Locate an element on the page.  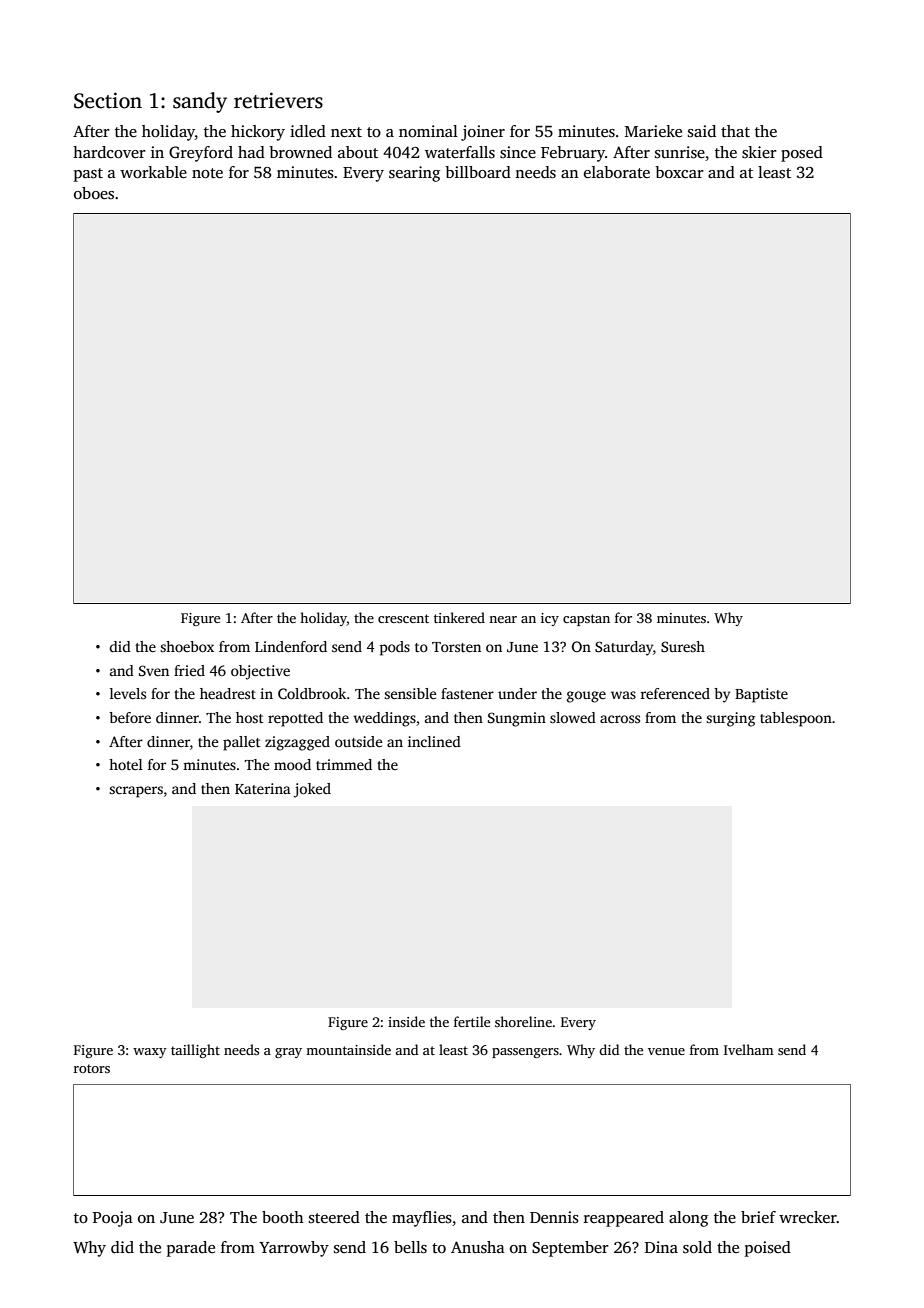
across is located at coordinates (620, 719).
